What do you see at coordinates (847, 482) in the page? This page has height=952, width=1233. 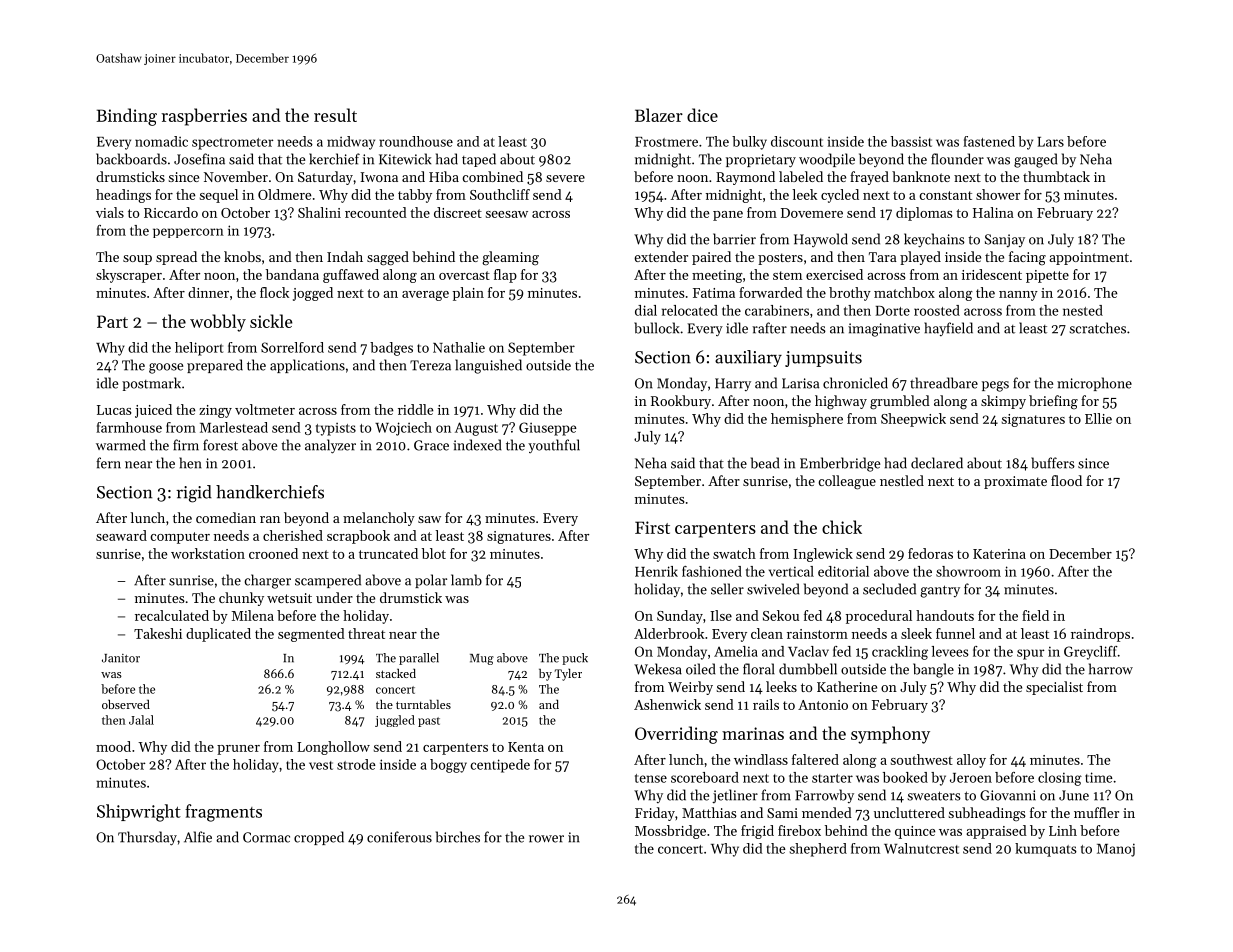 I see `colleague` at bounding box center [847, 482].
